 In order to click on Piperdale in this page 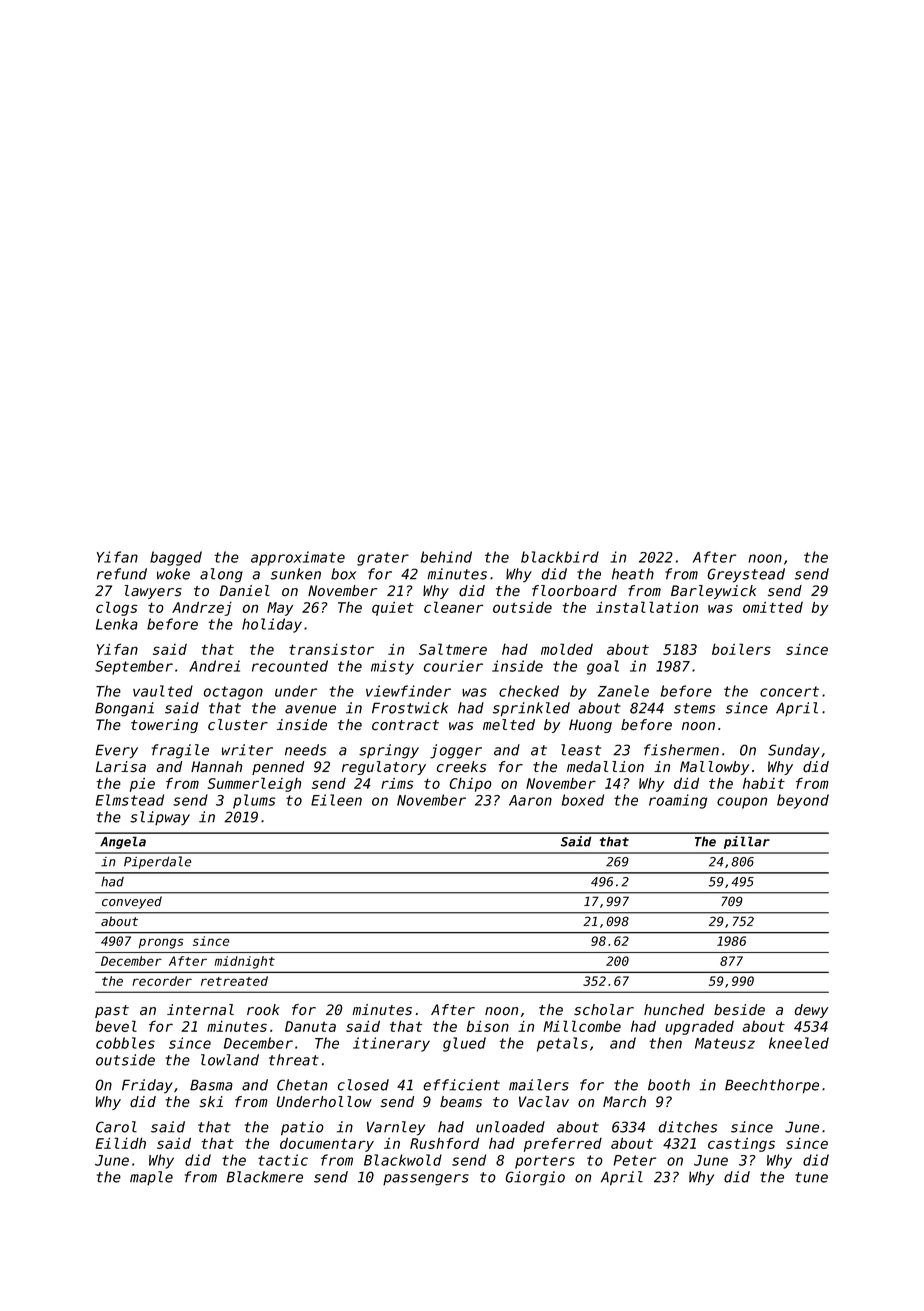, I will do `click(157, 862)`.
